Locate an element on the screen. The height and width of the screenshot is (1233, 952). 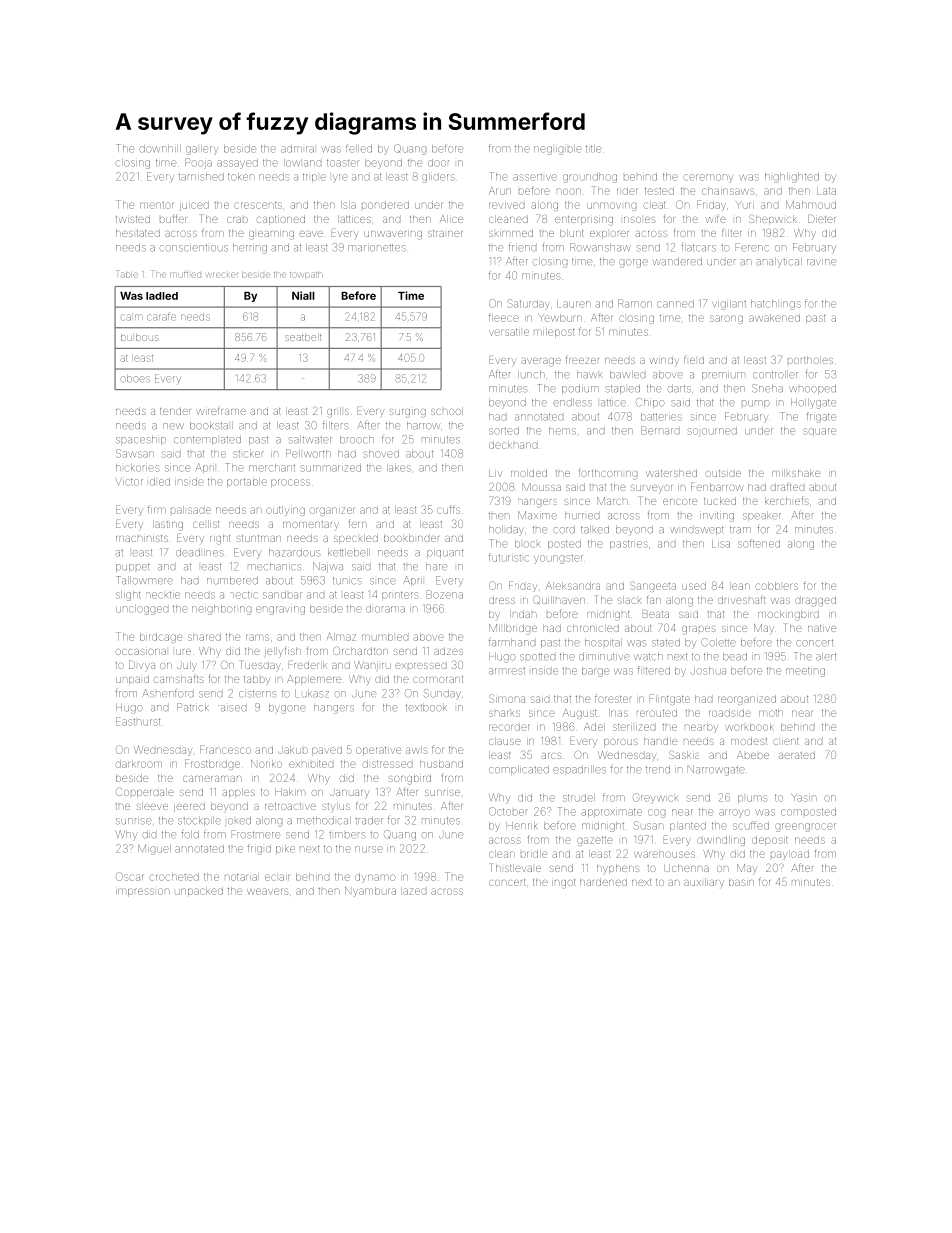
grapes is located at coordinates (699, 630).
